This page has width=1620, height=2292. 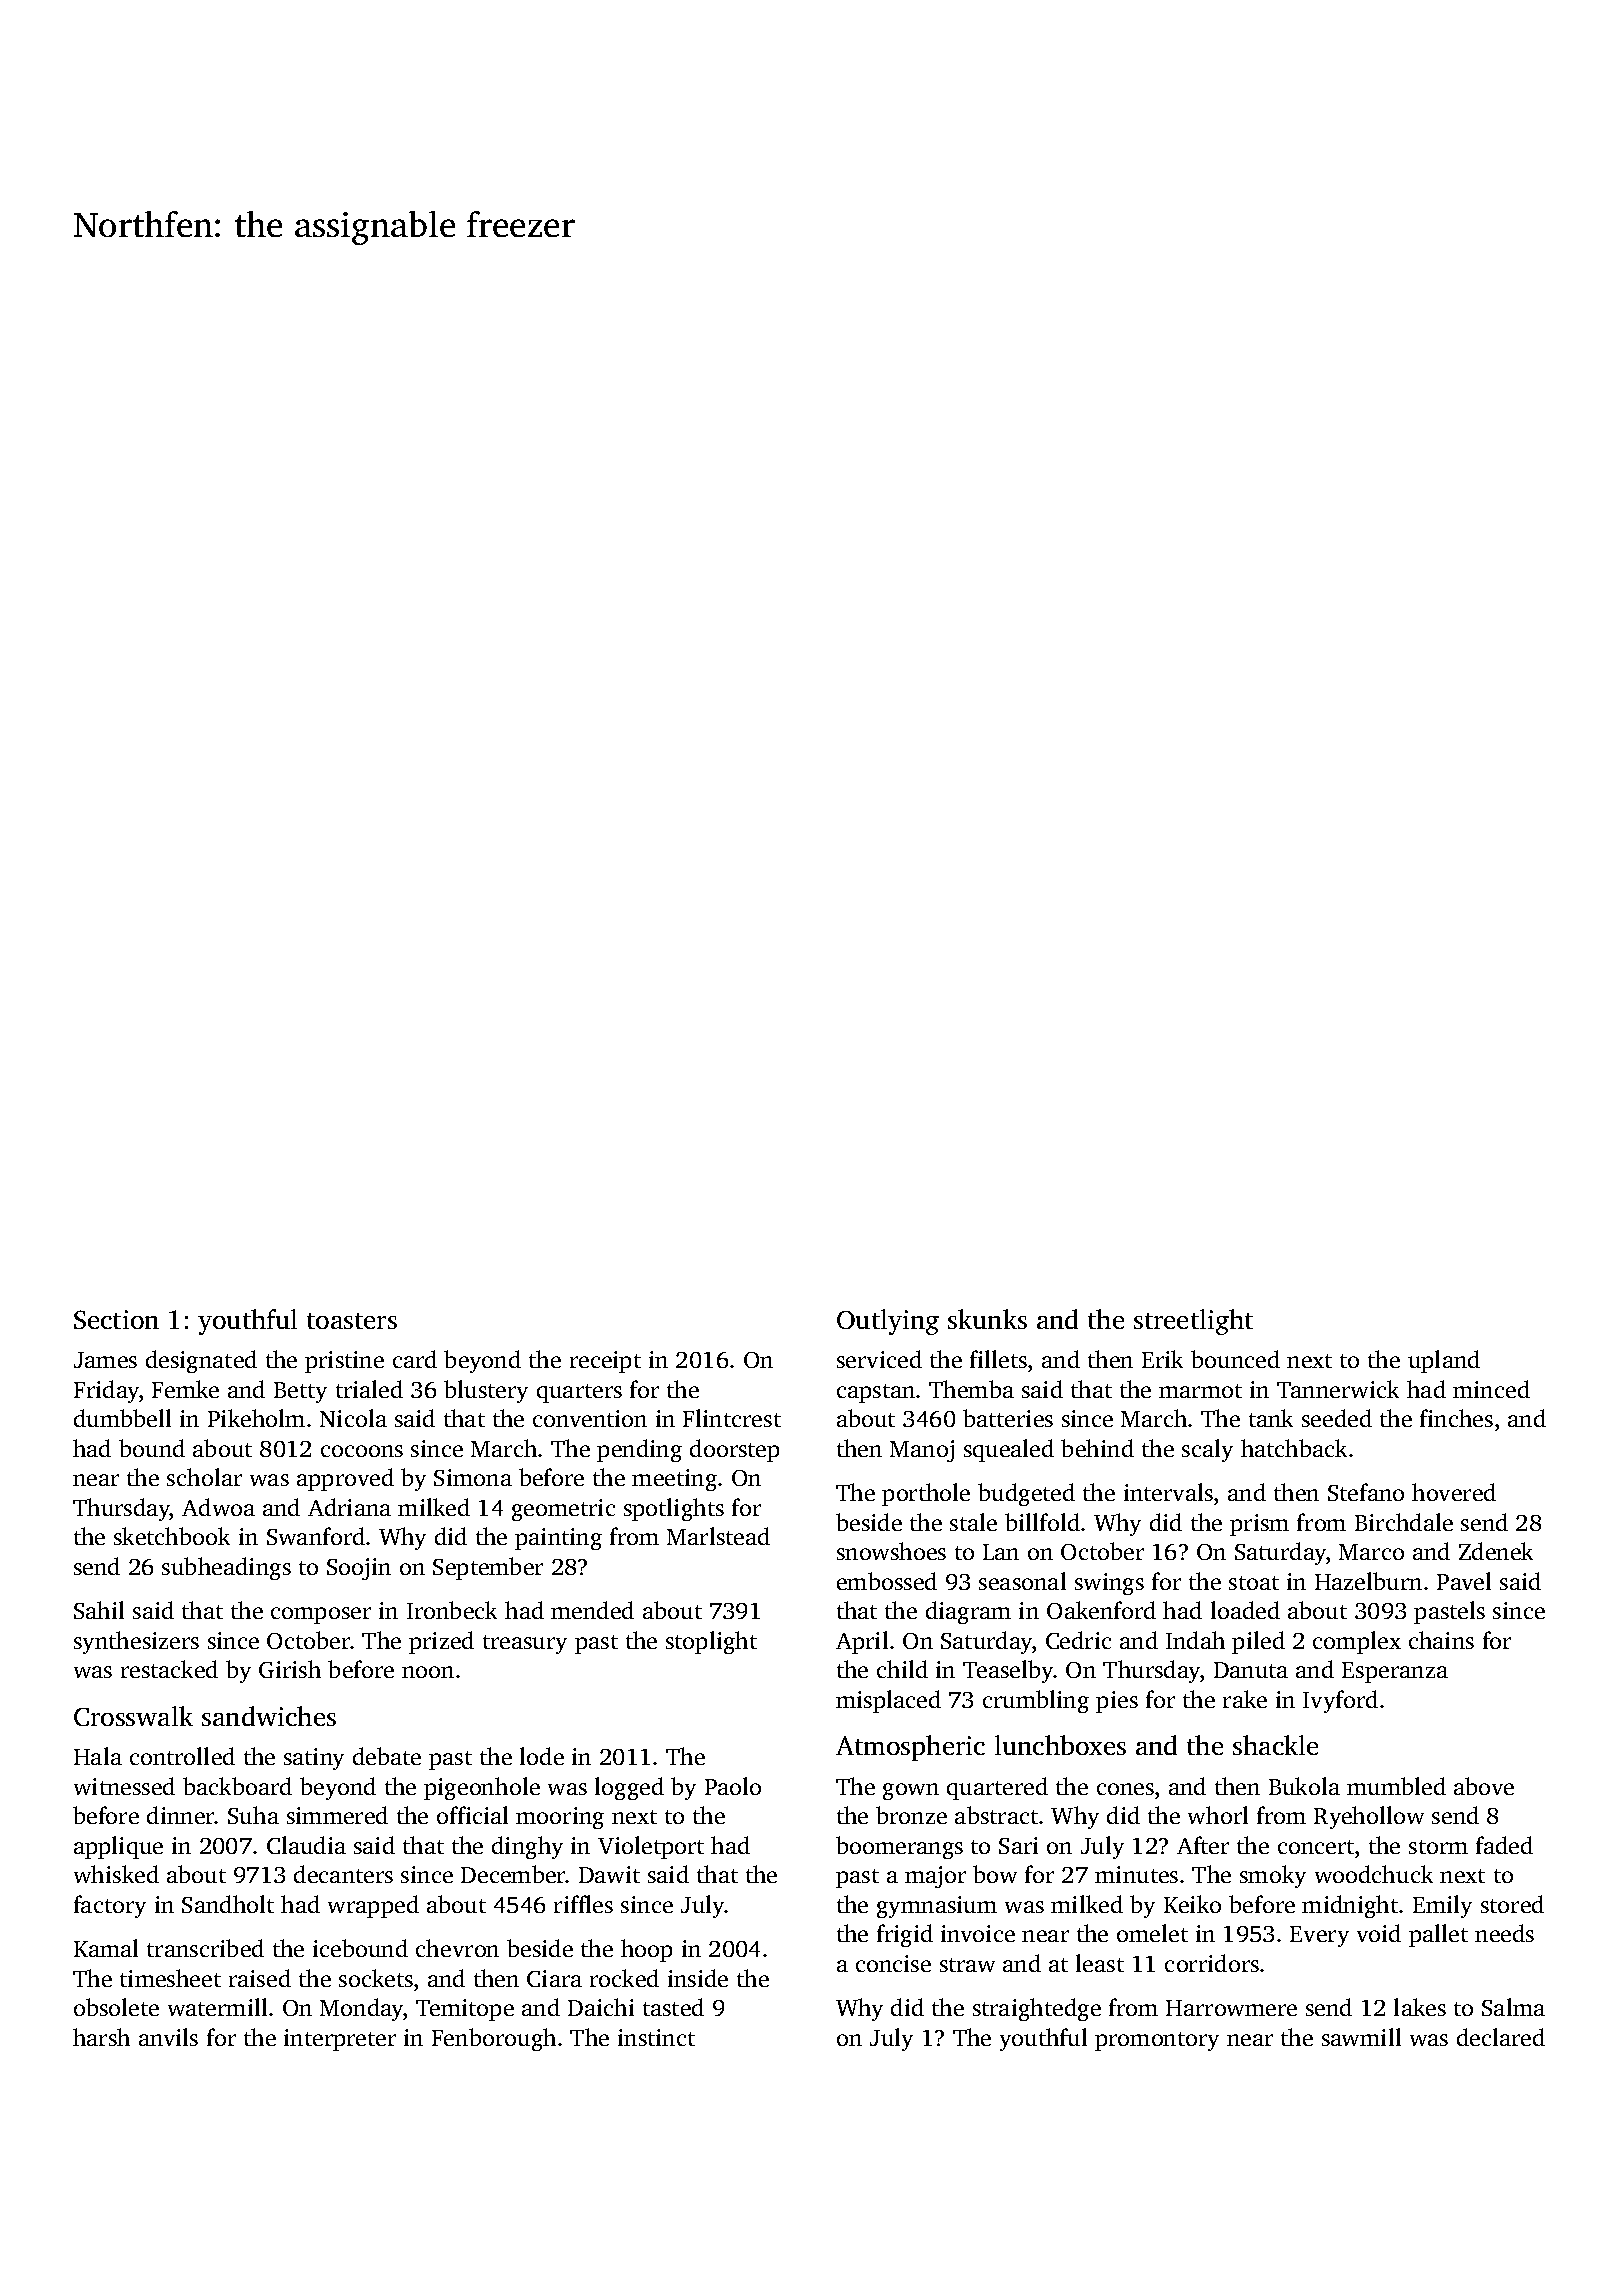 I want to click on Section, so click(x=116, y=1319).
